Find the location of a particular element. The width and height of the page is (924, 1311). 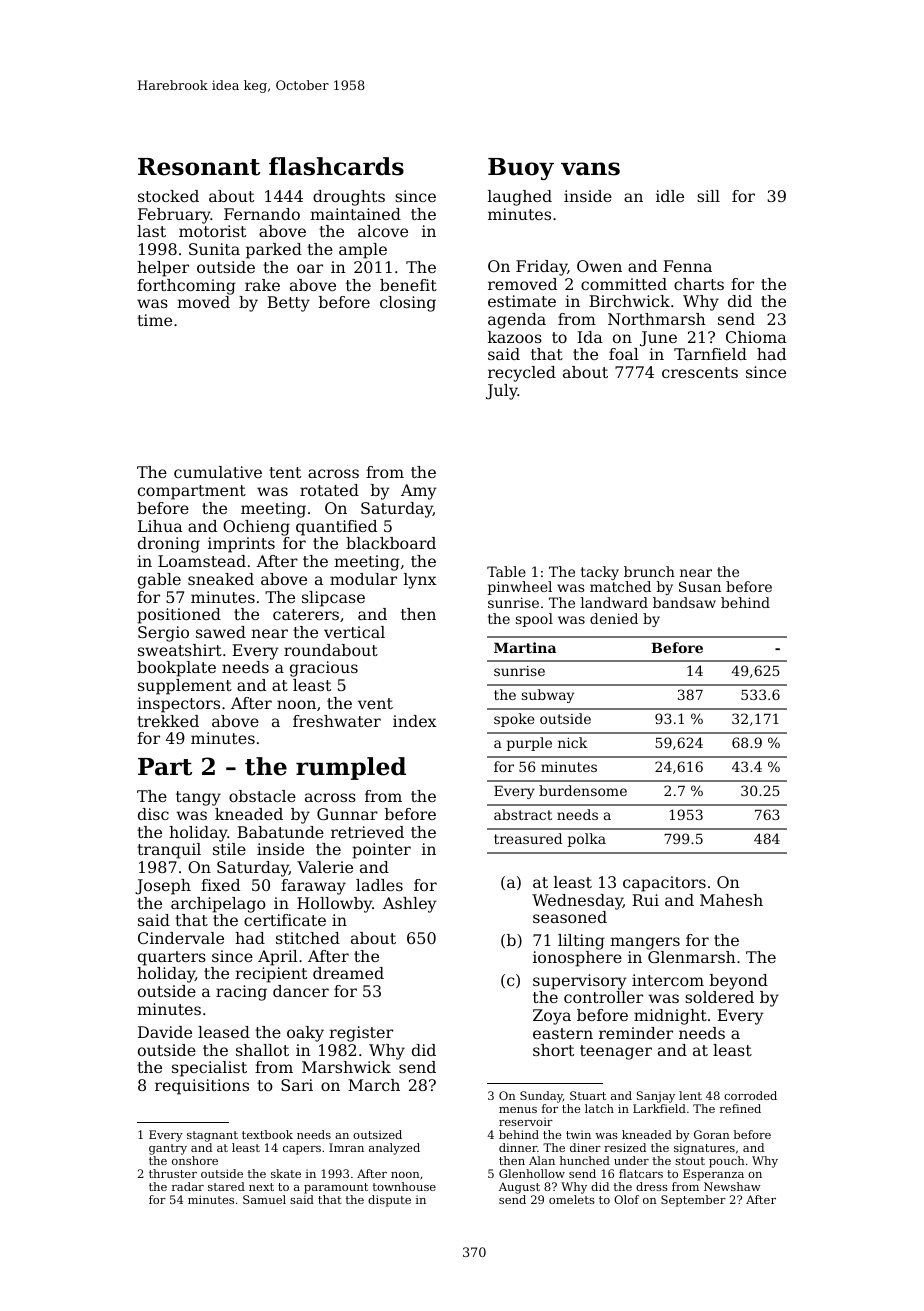

Zoya is located at coordinates (552, 1017).
